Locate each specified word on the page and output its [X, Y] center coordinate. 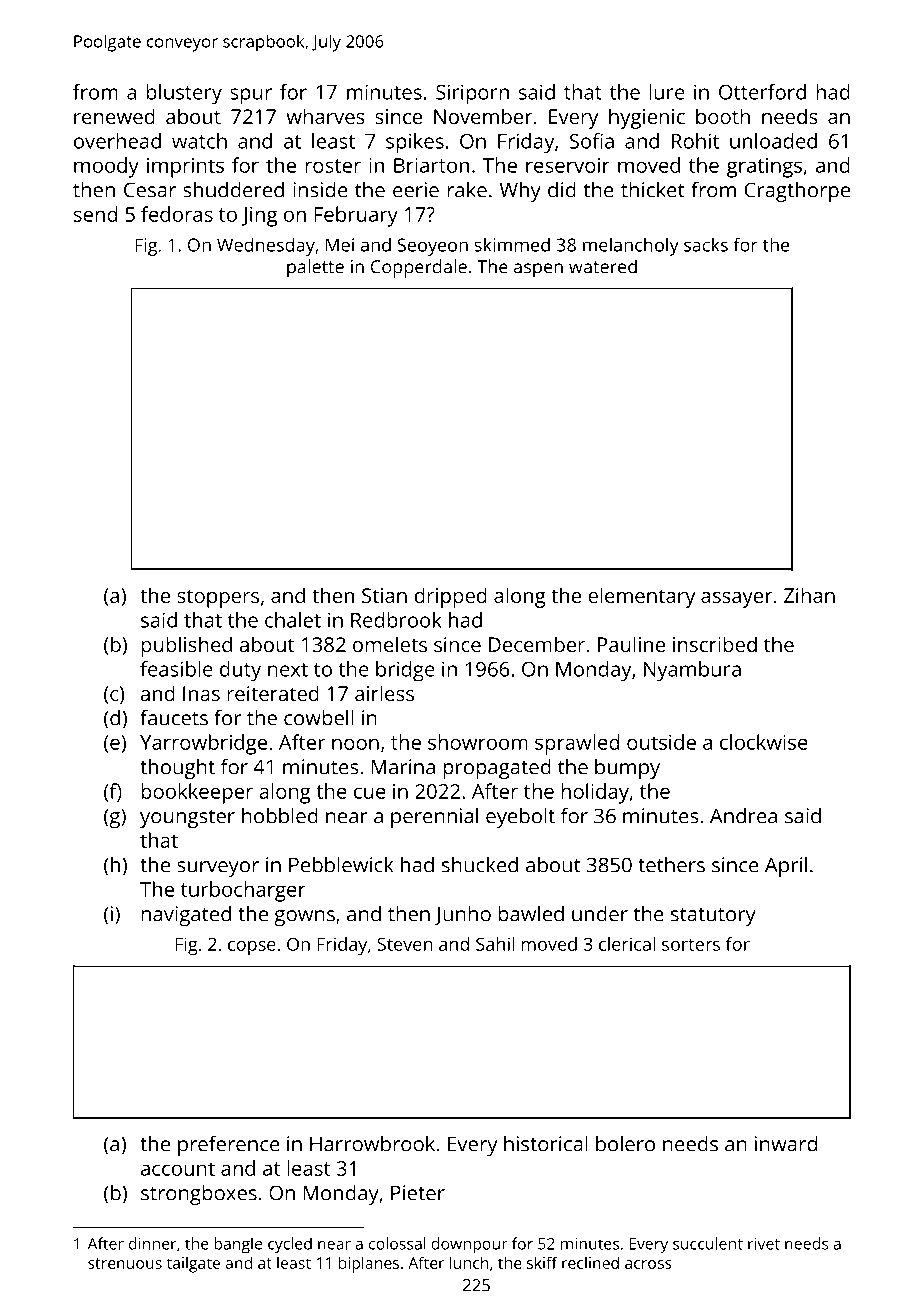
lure [667, 92]
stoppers [218, 598]
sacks [706, 244]
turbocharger [243, 891]
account [178, 1169]
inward [786, 1144]
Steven [404, 944]
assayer [736, 600]
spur [251, 96]
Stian [384, 595]
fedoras [177, 214]
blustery [184, 94]
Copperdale [419, 268]
